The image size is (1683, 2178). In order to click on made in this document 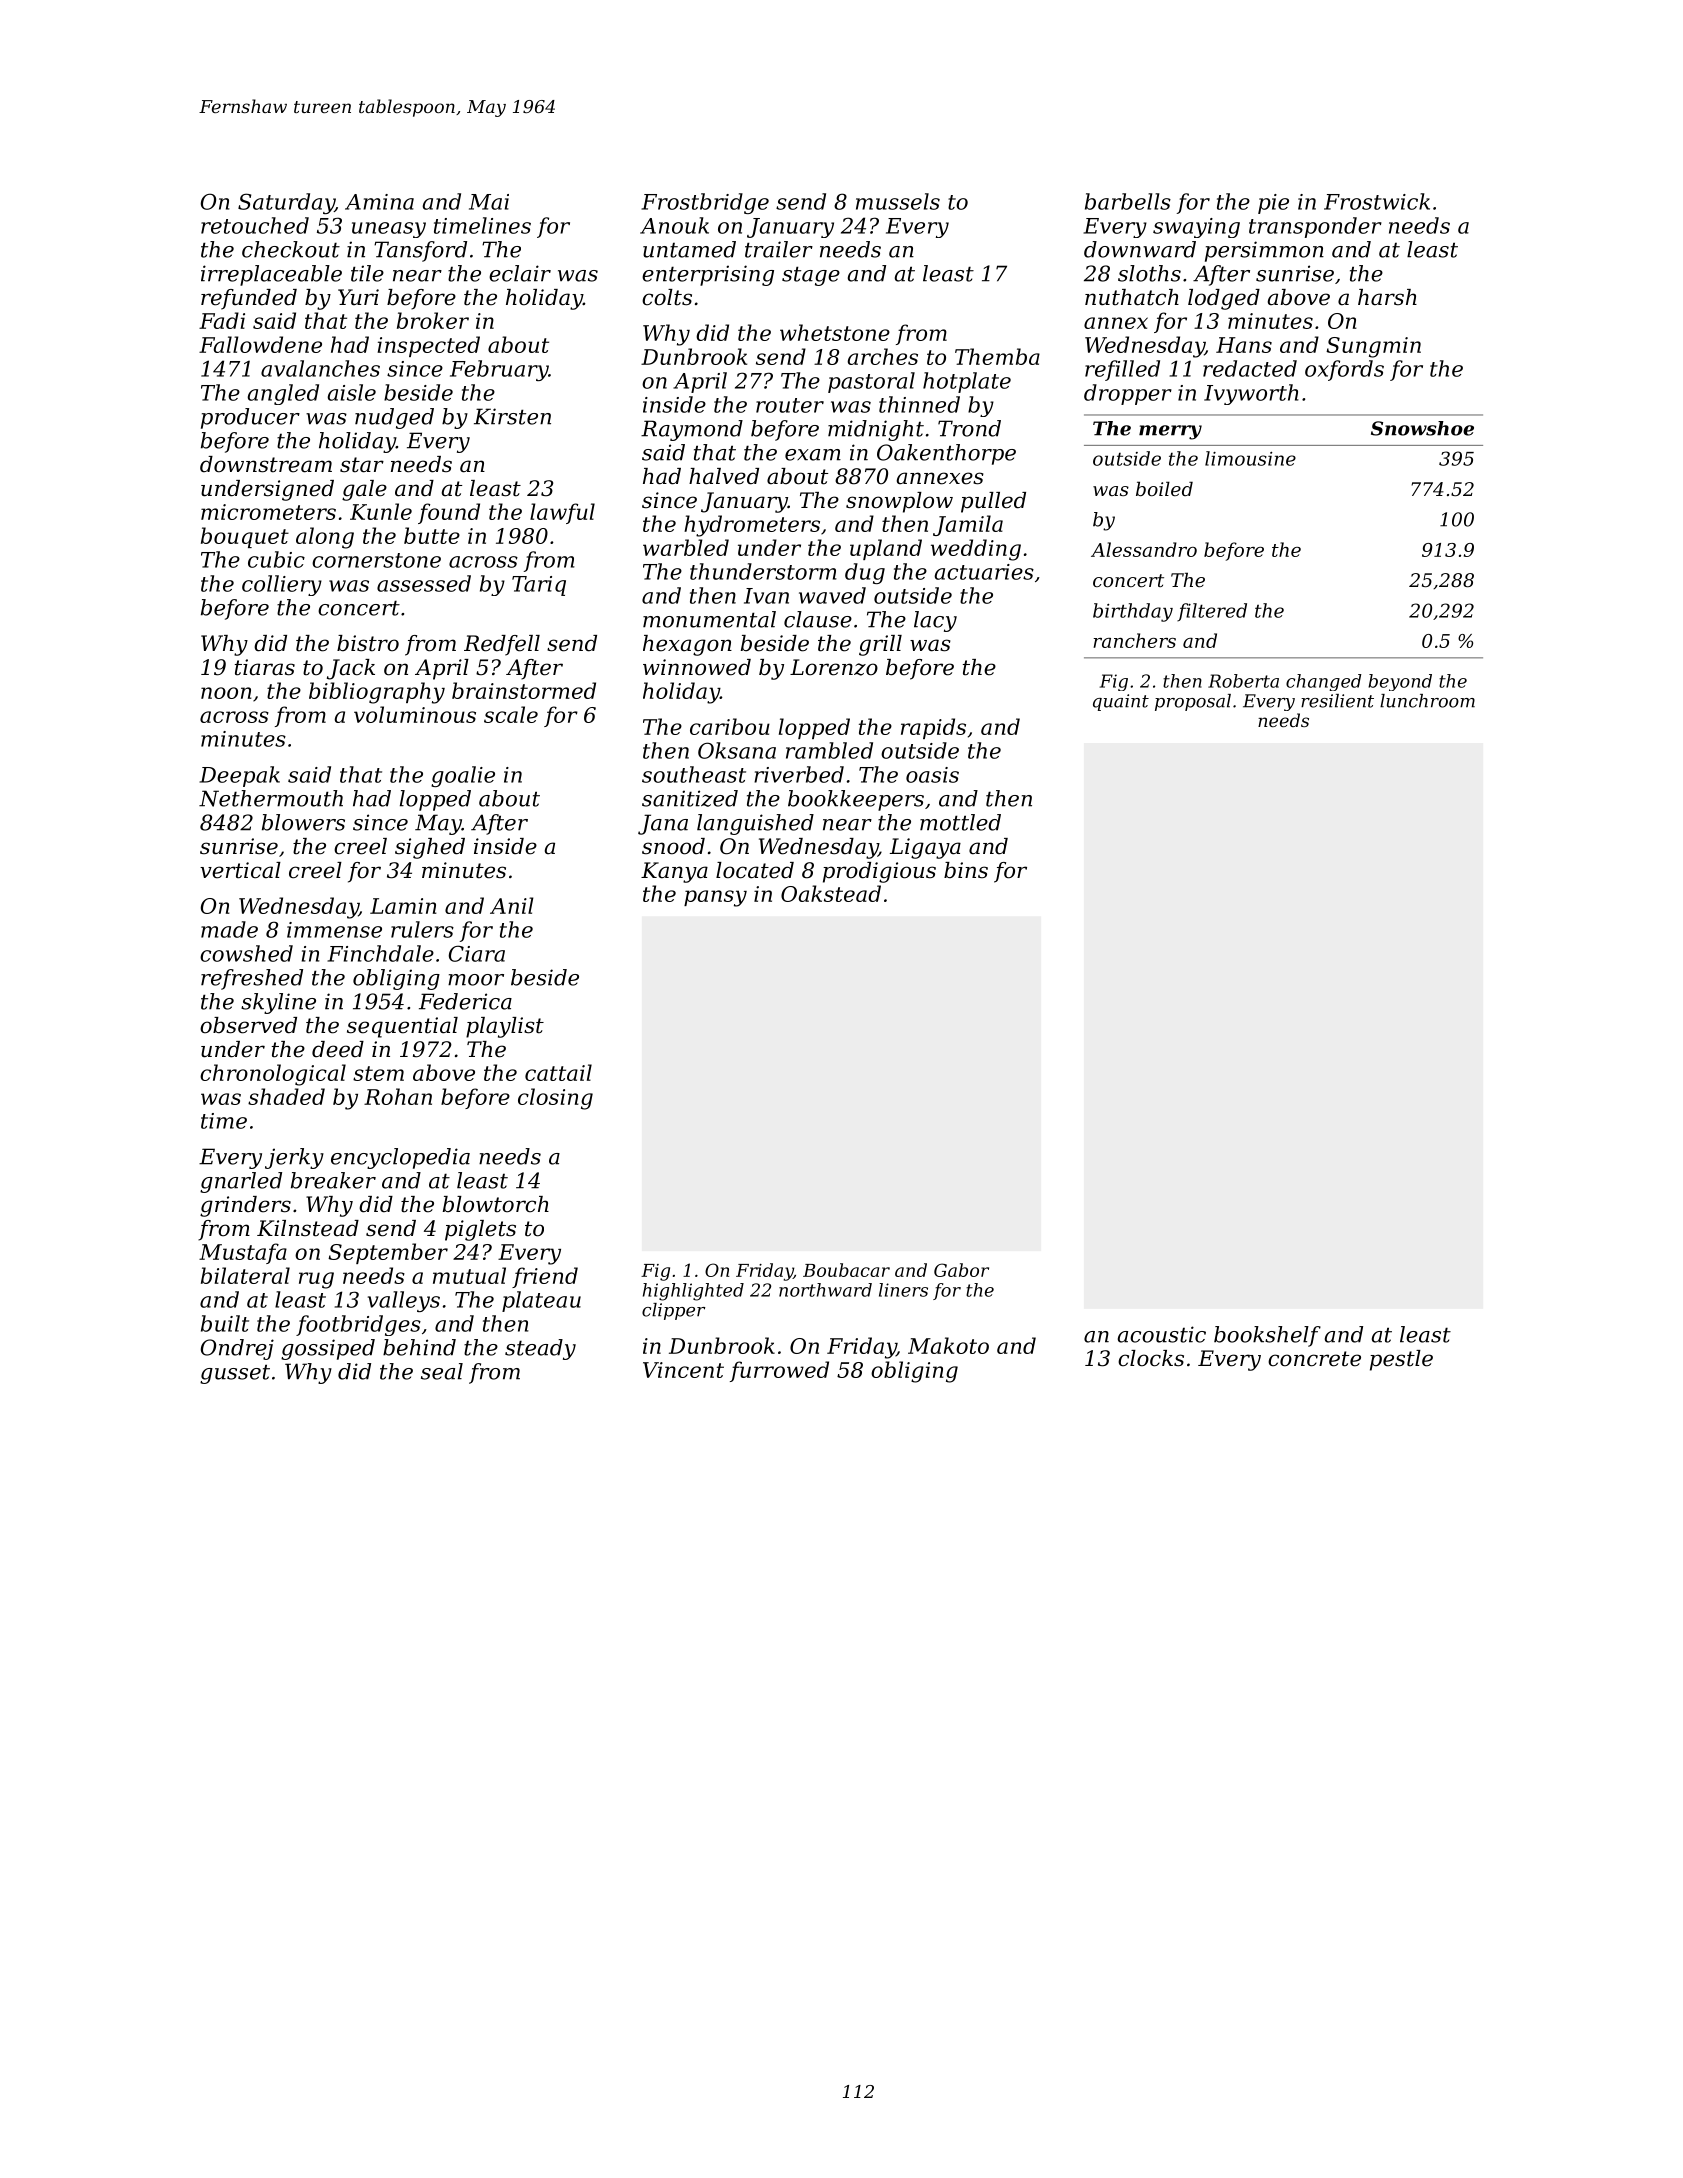, I will do `click(229, 929)`.
